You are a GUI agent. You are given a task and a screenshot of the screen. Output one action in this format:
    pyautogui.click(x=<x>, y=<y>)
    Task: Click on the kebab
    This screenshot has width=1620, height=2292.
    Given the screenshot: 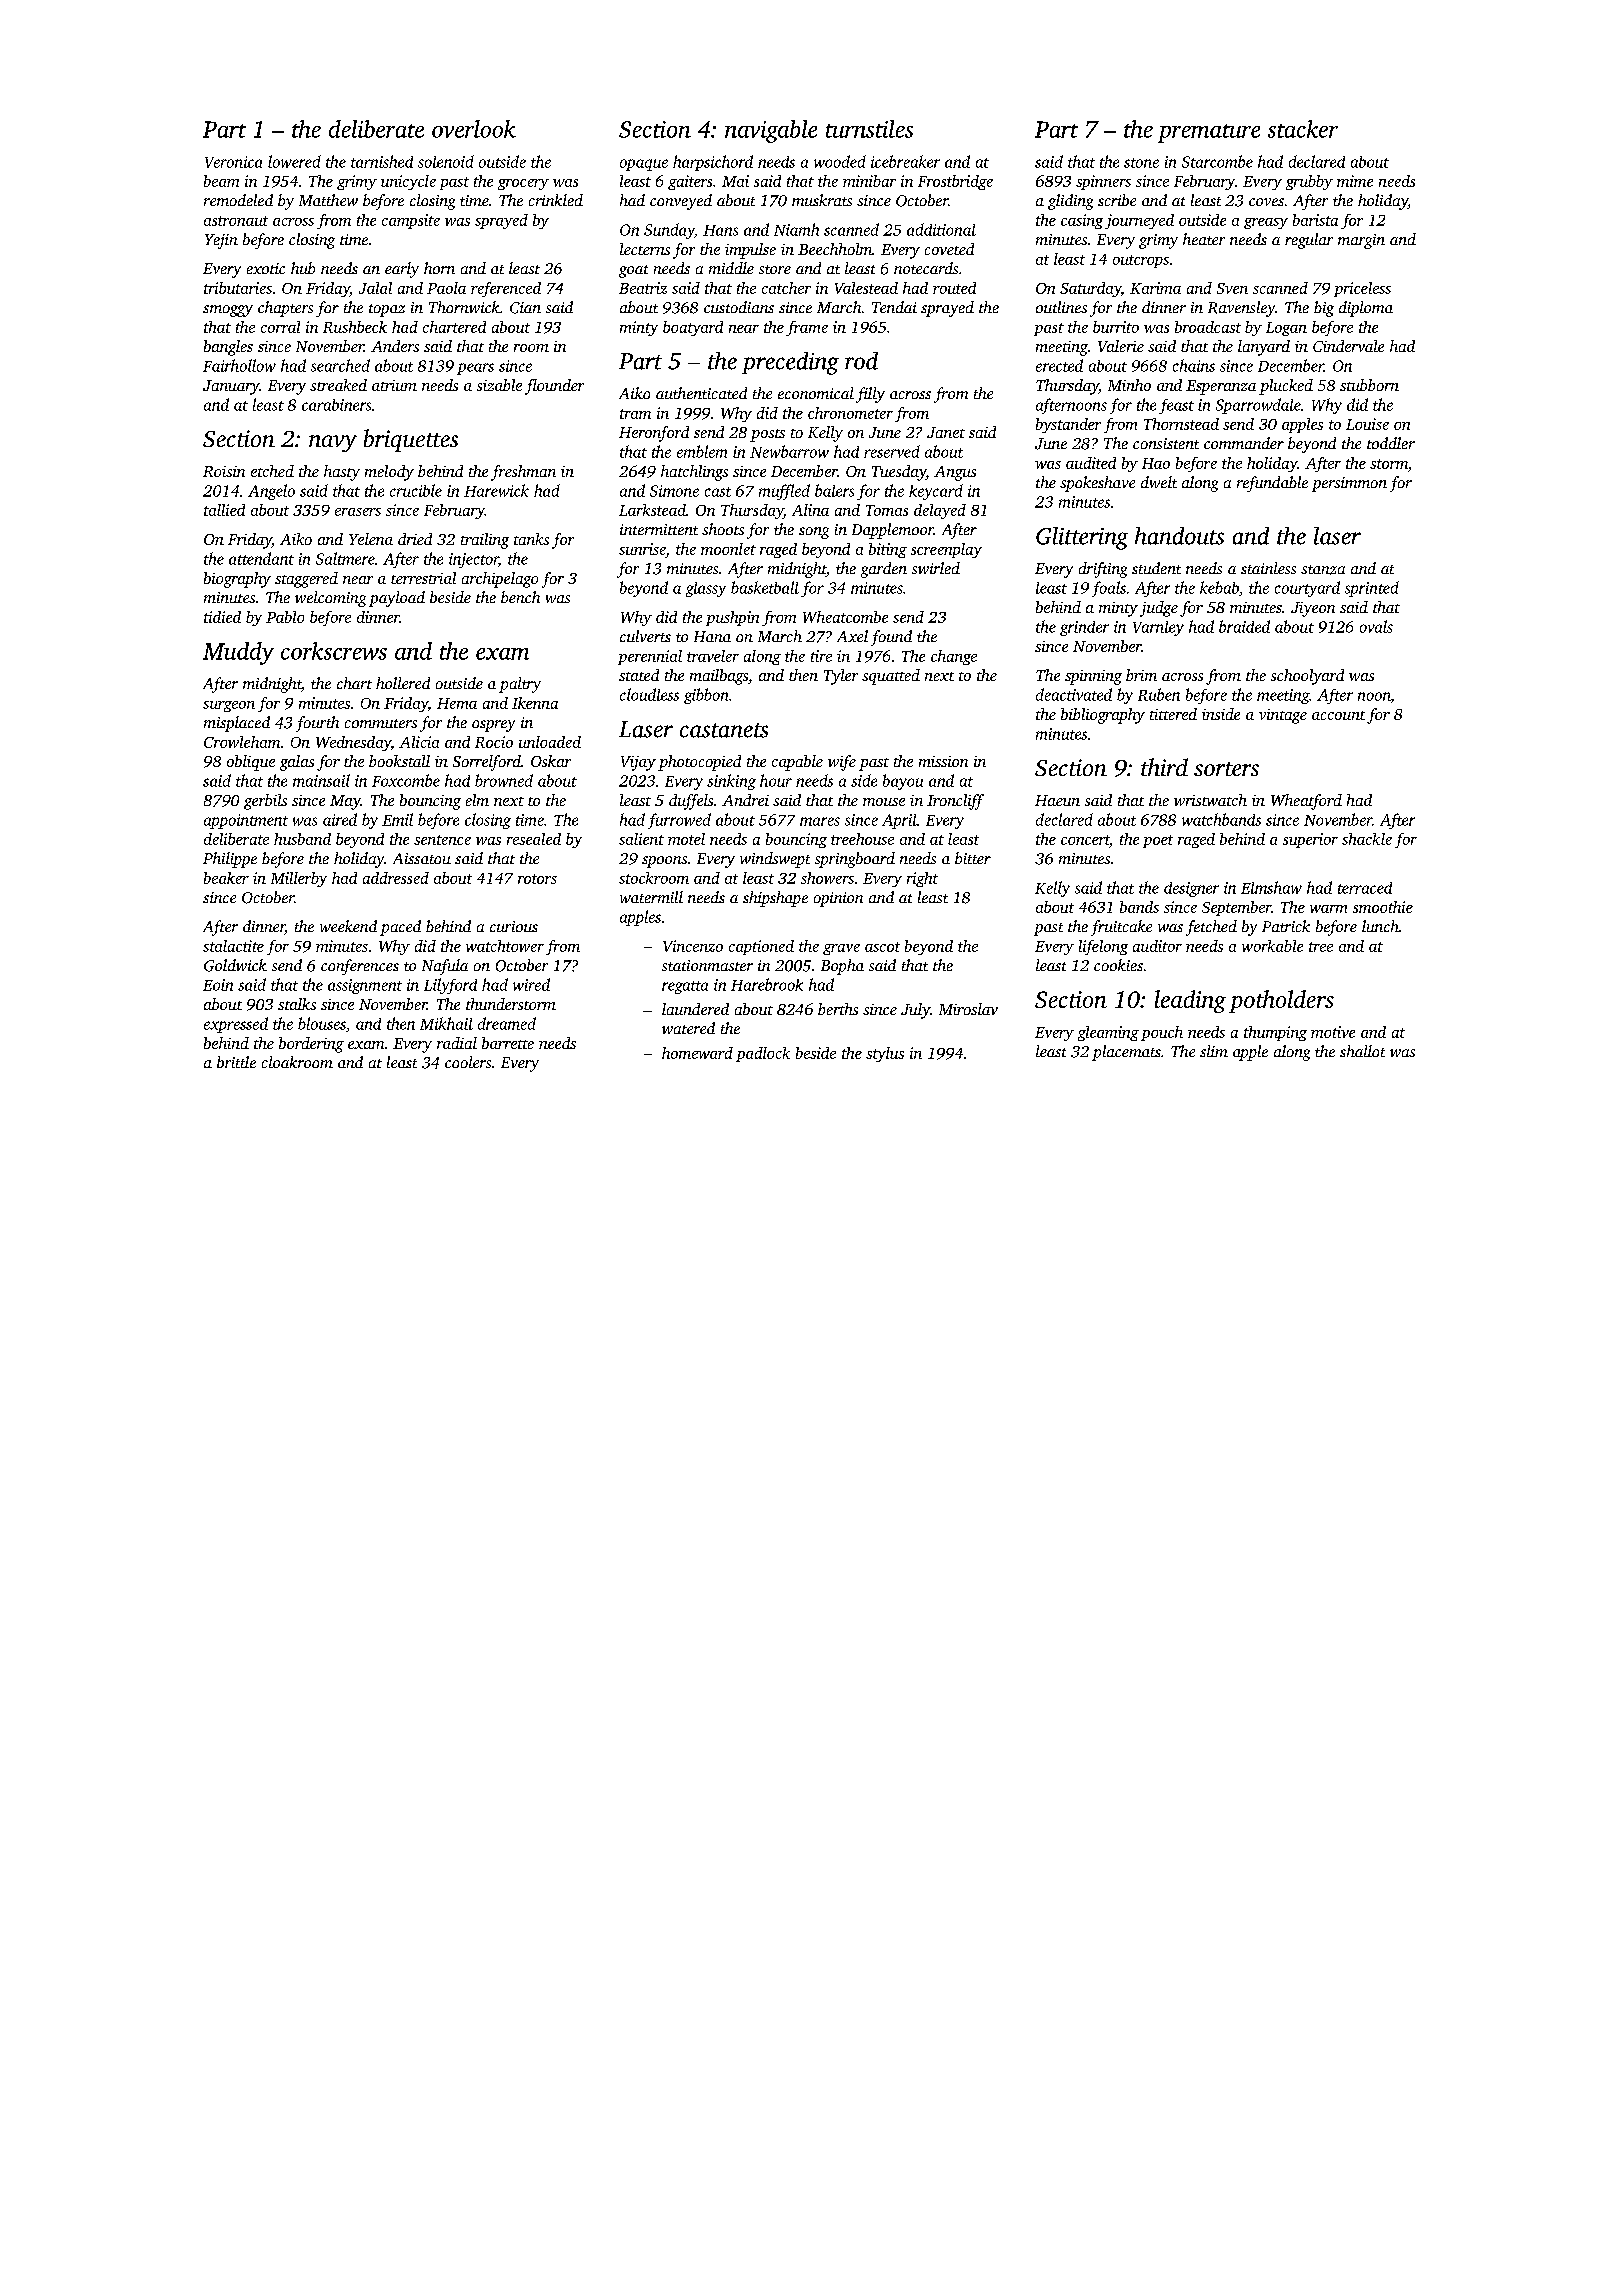 What is the action you would take?
    pyautogui.click(x=1219, y=587)
